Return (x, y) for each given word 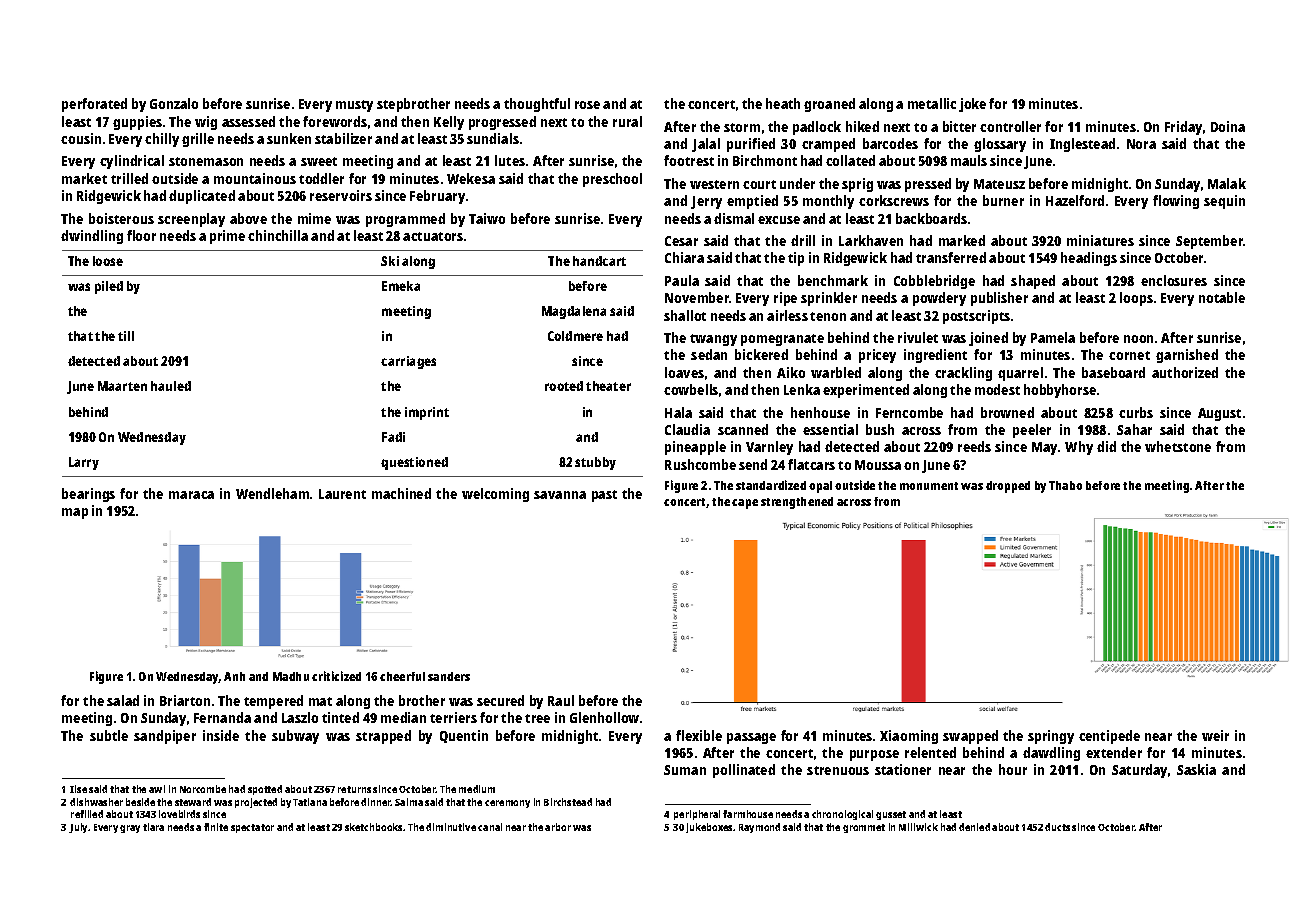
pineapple (695, 448)
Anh (234, 676)
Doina (1228, 126)
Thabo (1065, 485)
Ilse (78, 789)
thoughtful (537, 105)
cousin (81, 138)
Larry (84, 463)
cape (745, 504)
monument (929, 486)
